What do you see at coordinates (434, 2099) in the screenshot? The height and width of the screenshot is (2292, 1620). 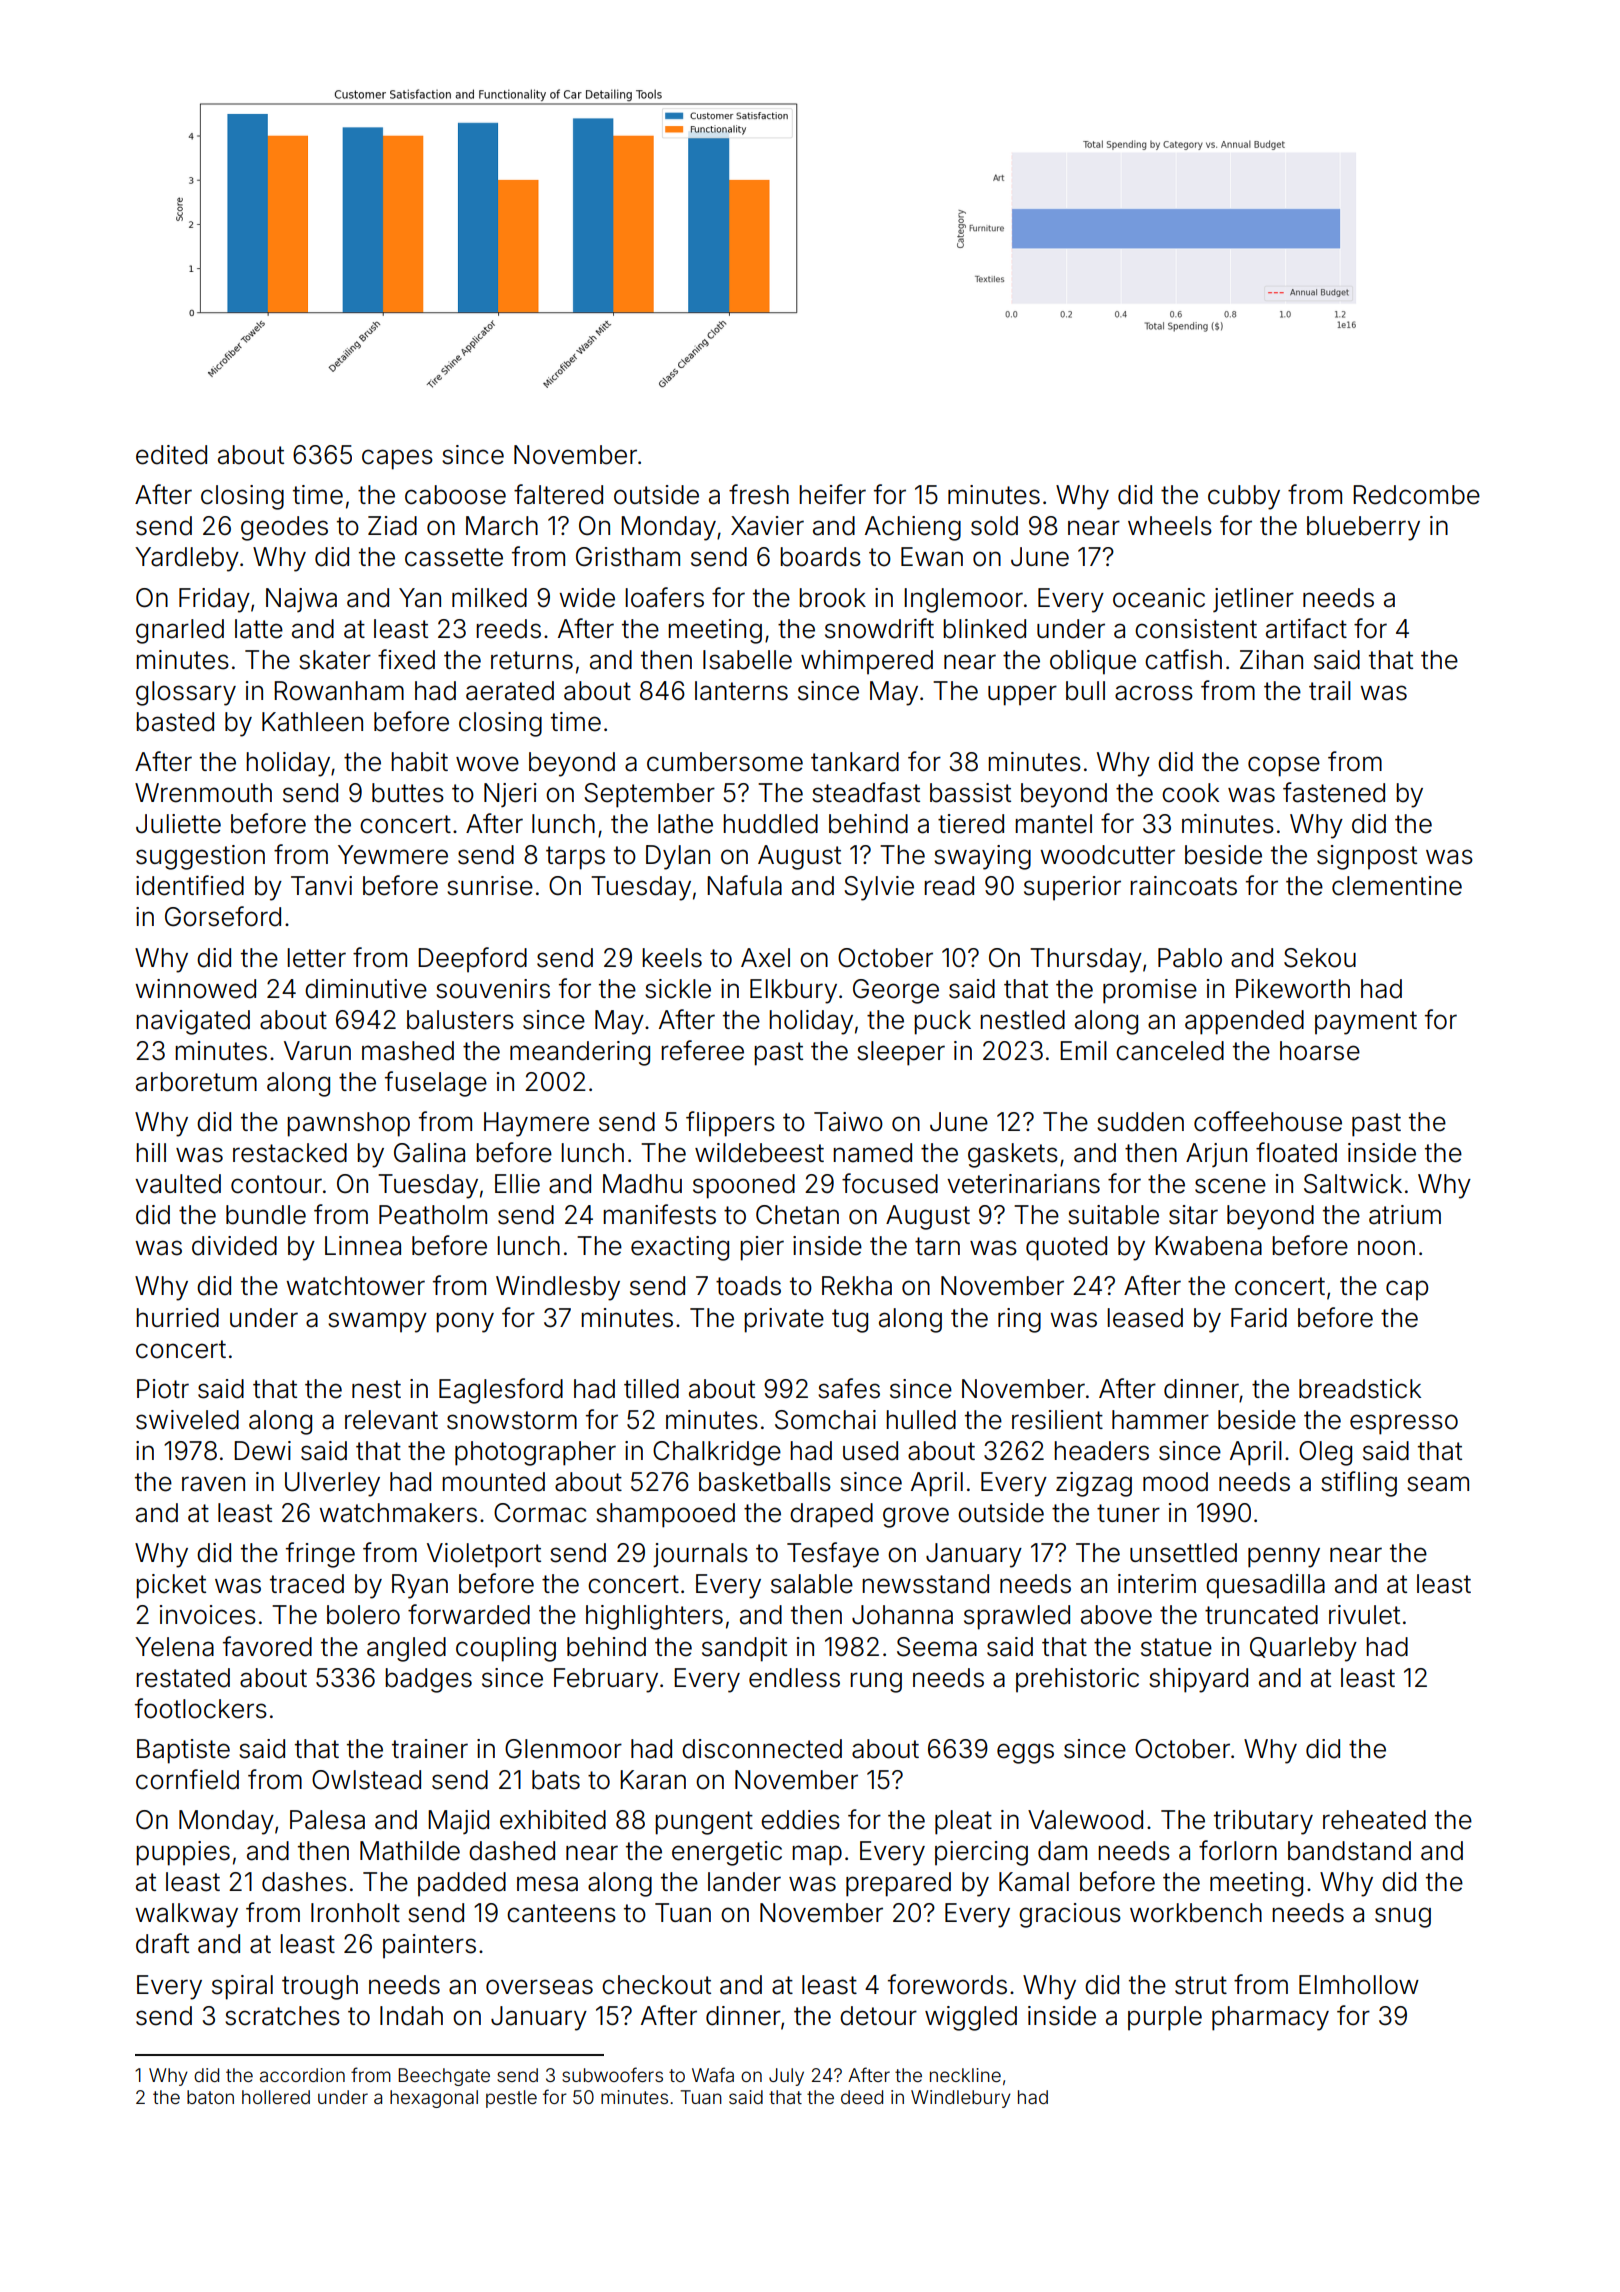 I see `hexagonal` at bounding box center [434, 2099].
